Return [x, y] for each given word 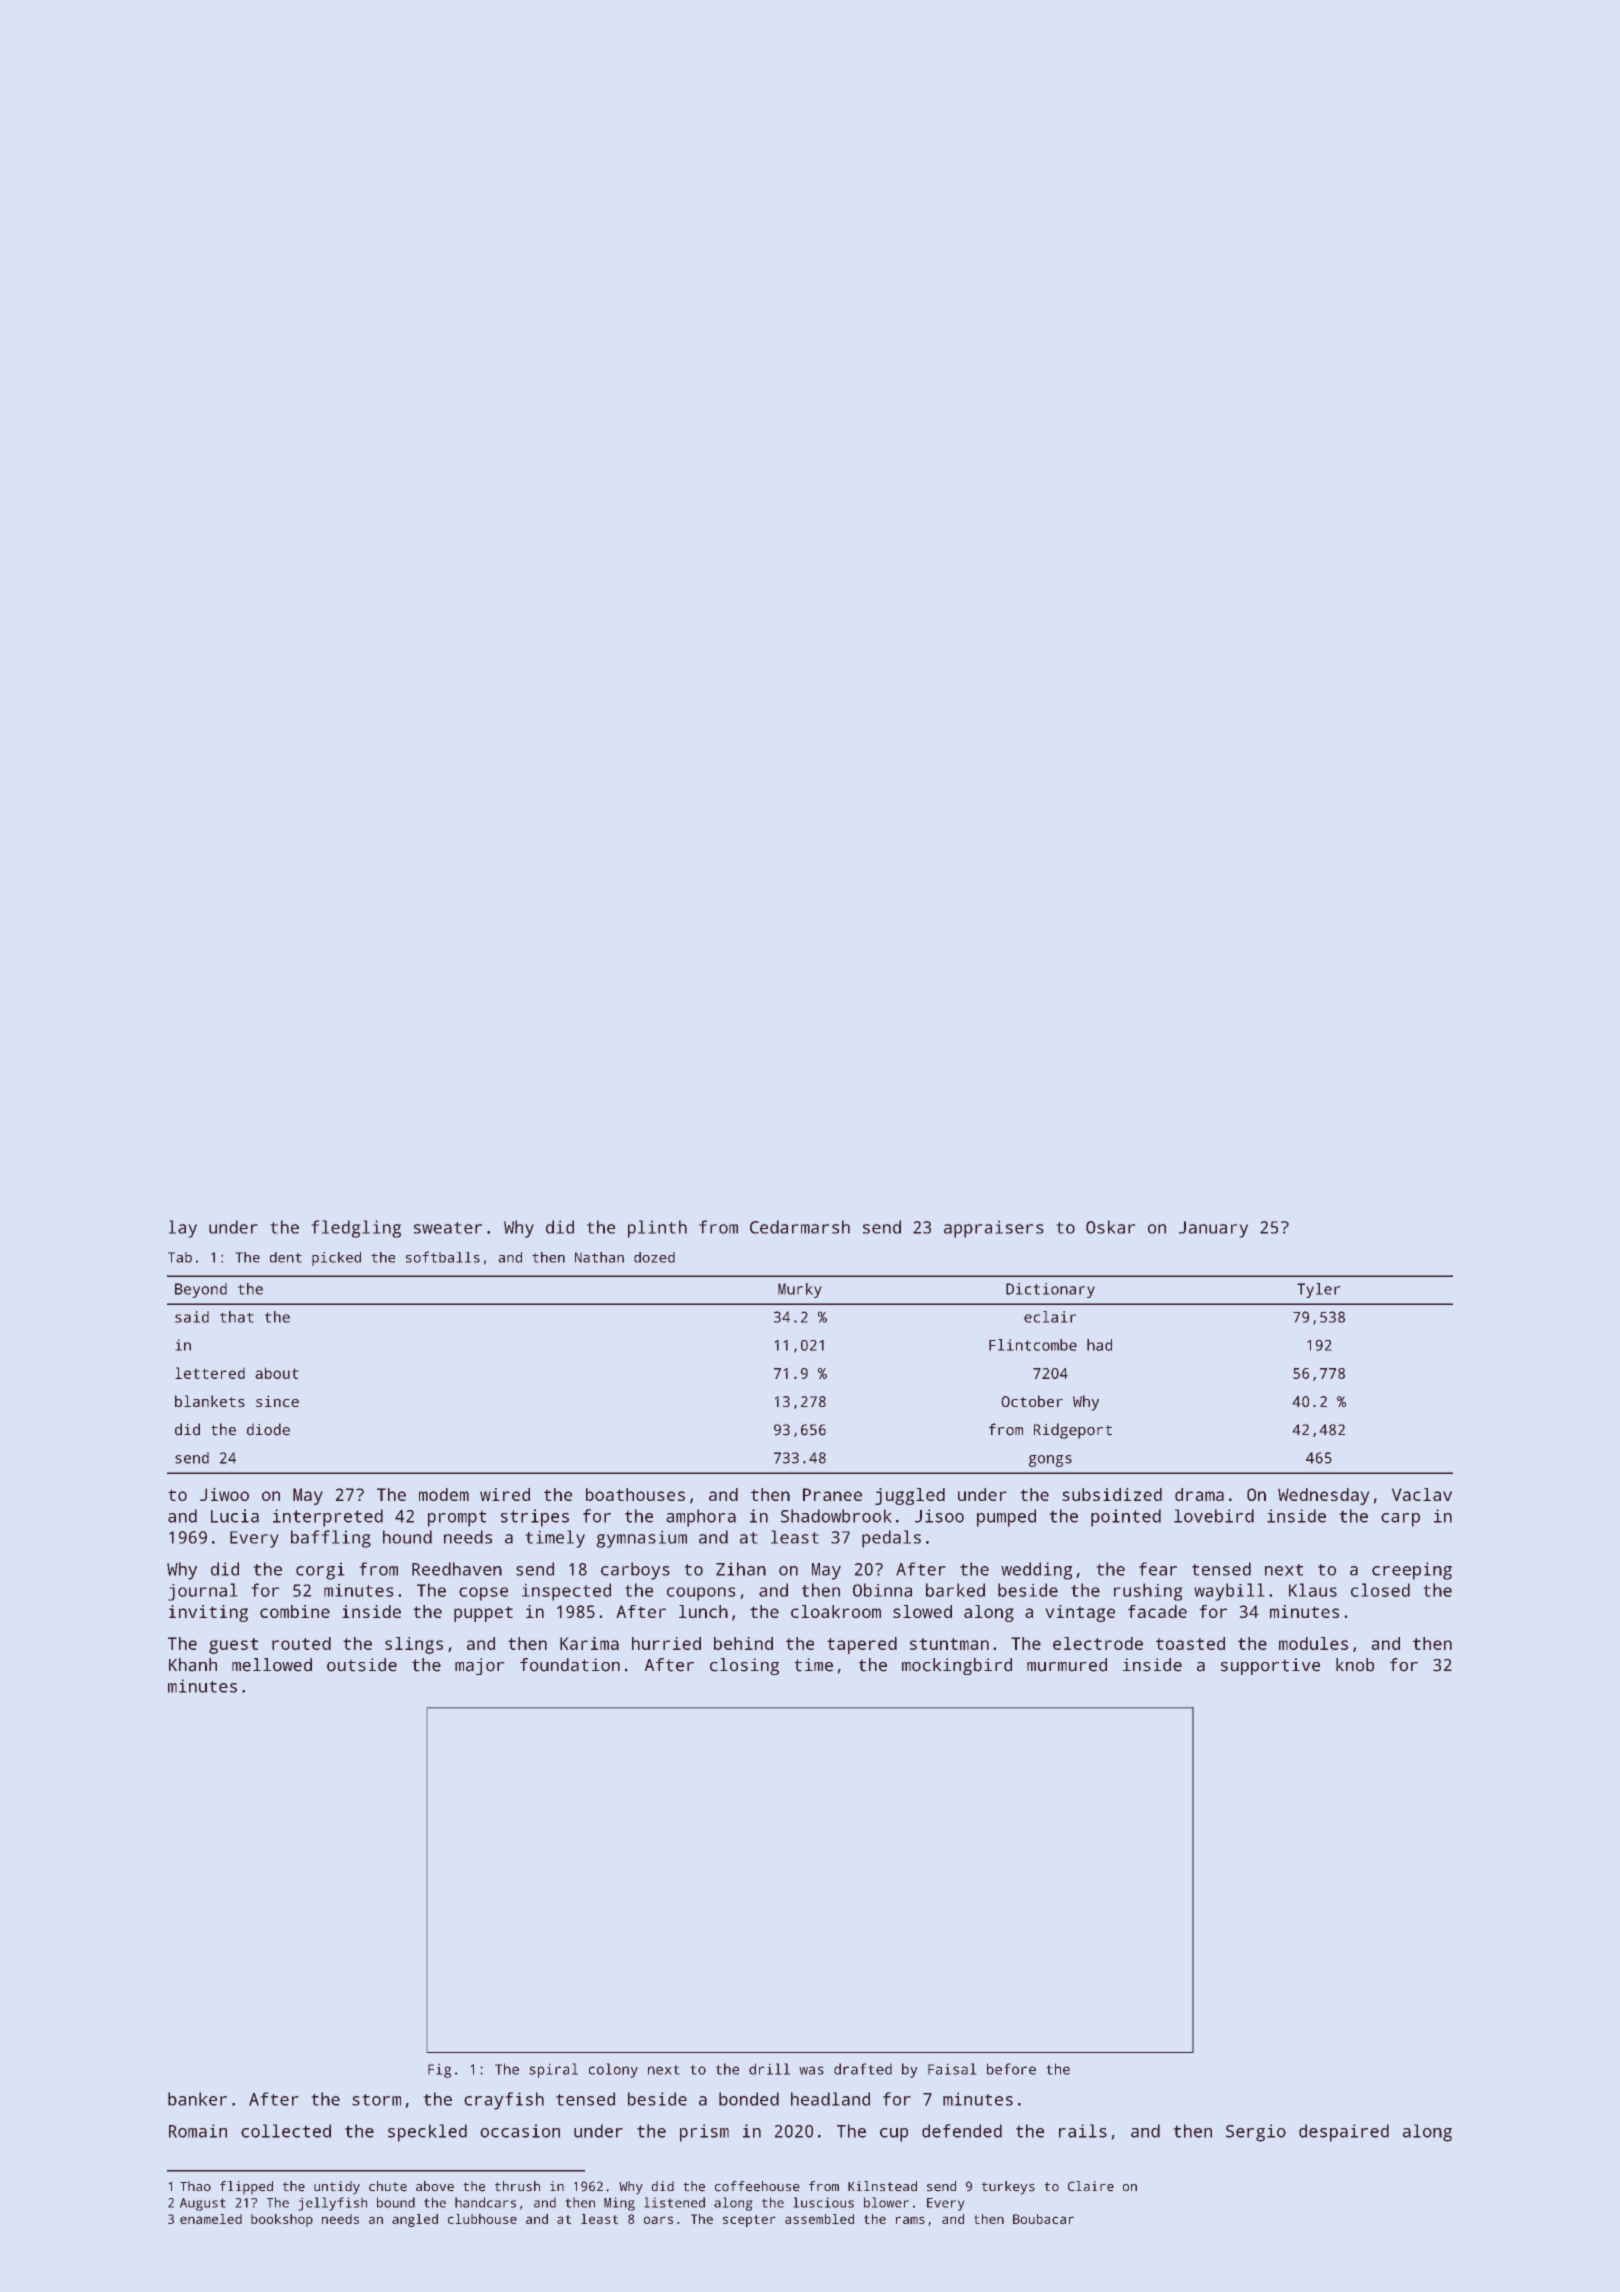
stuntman [949, 1644]
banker [197, 2099]
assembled [819, 2219]
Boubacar [1043, 2219]
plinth [657, 1229]
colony [613, 2070]
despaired [1344, 2133]
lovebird [1214, 1516]
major [480, 1666]
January [1213, 1229]
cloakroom [836, 1611]
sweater [448, 1228]
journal [203, 1592]
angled [415, 2220]
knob [1355, 1665]
